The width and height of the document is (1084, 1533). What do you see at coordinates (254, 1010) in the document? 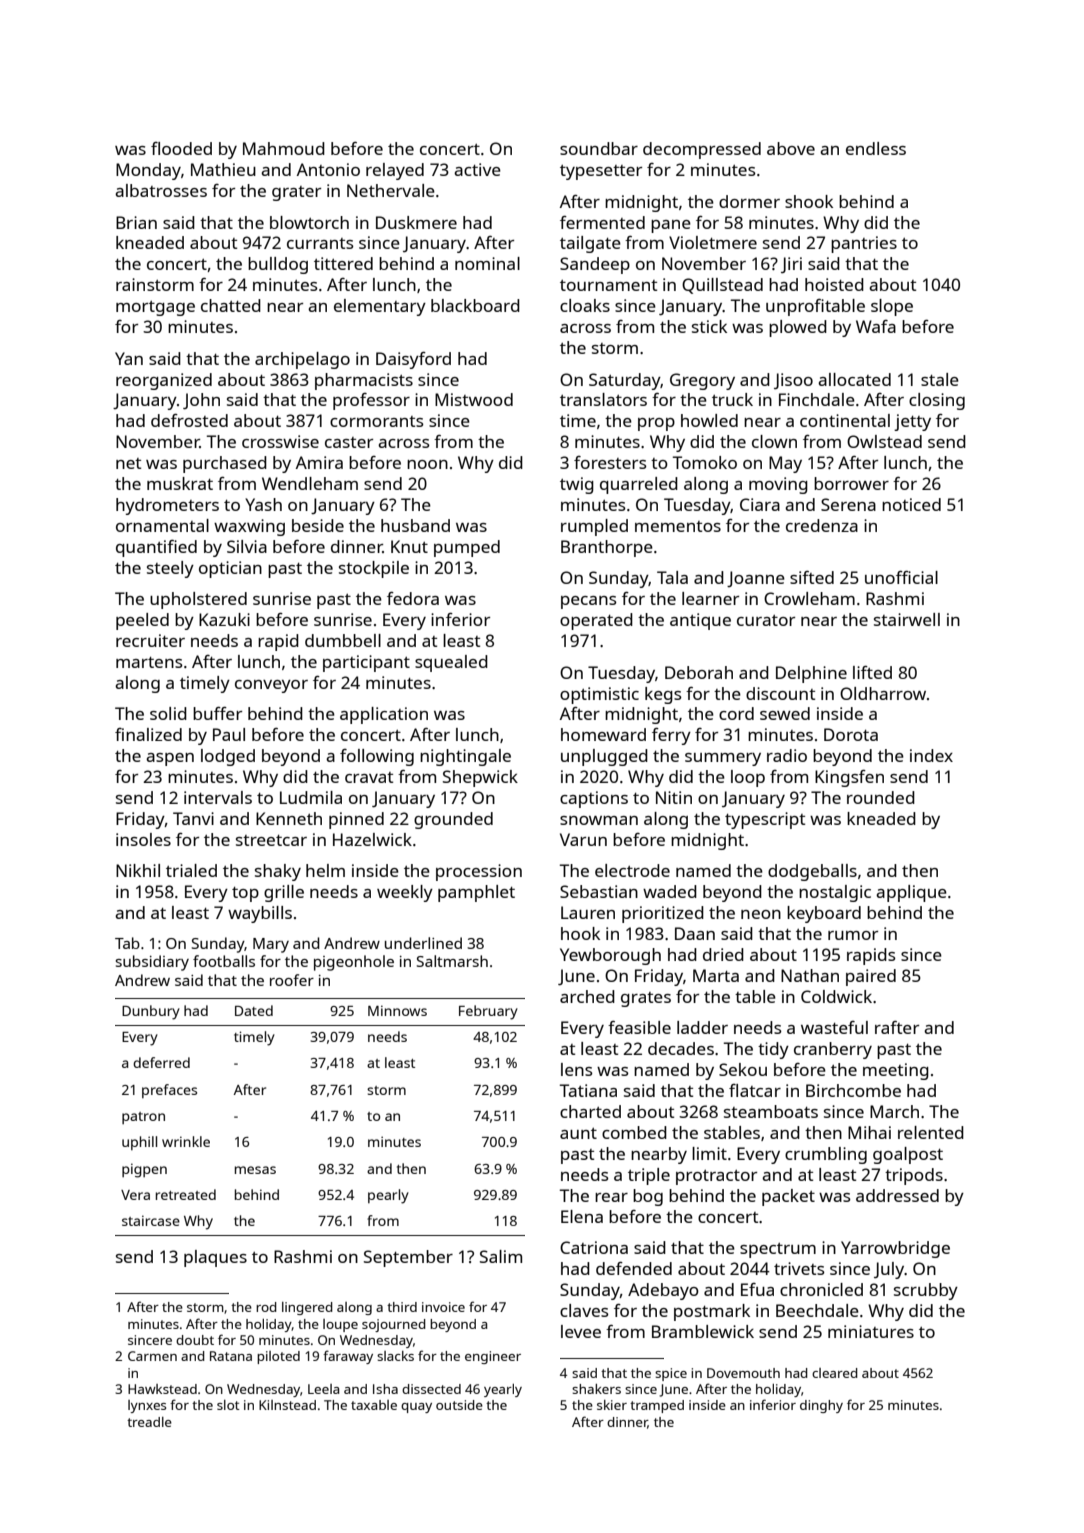
I see `Dated` at bounding box center [254, 1010].
